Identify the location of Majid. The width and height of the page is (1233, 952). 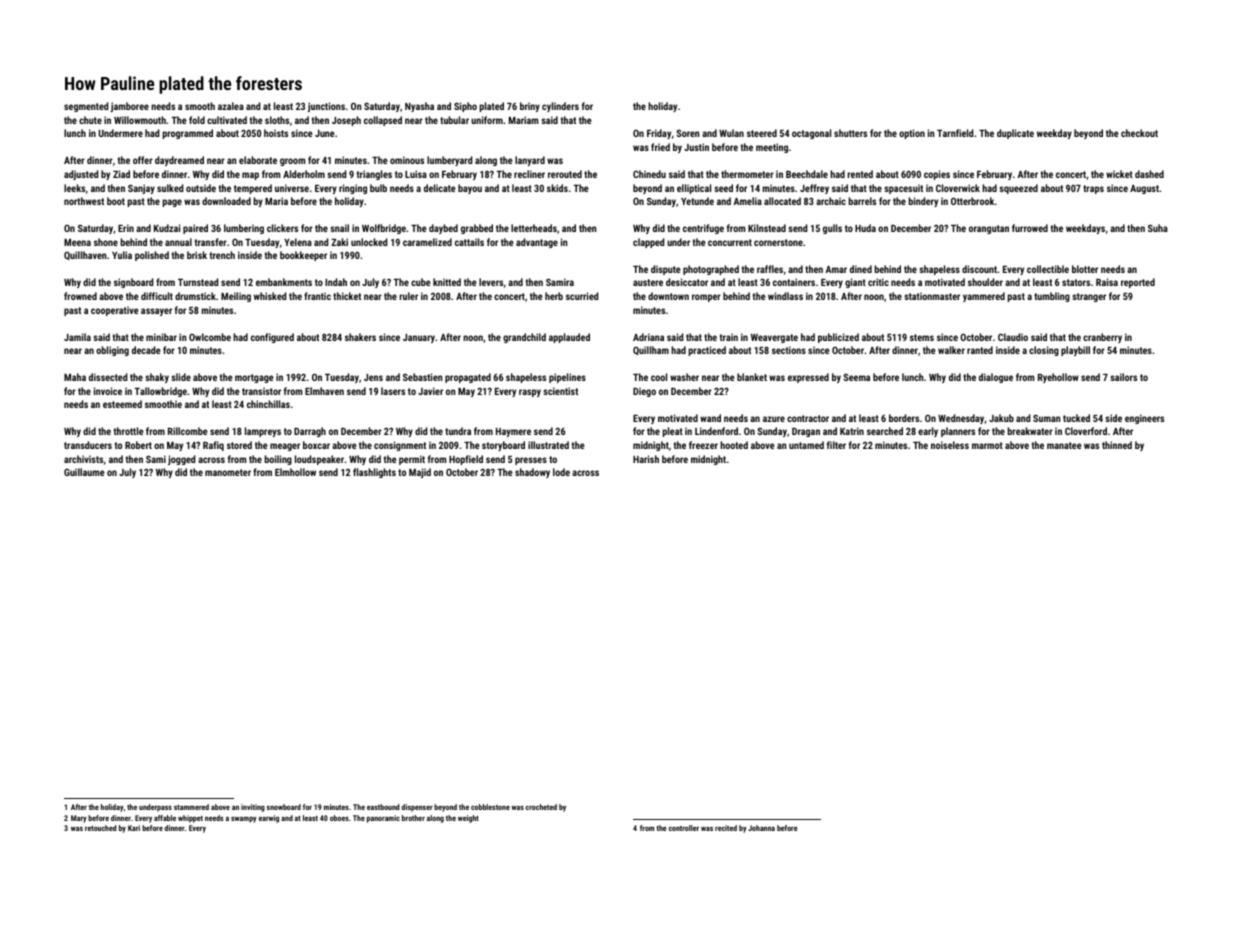
(420, 473).
